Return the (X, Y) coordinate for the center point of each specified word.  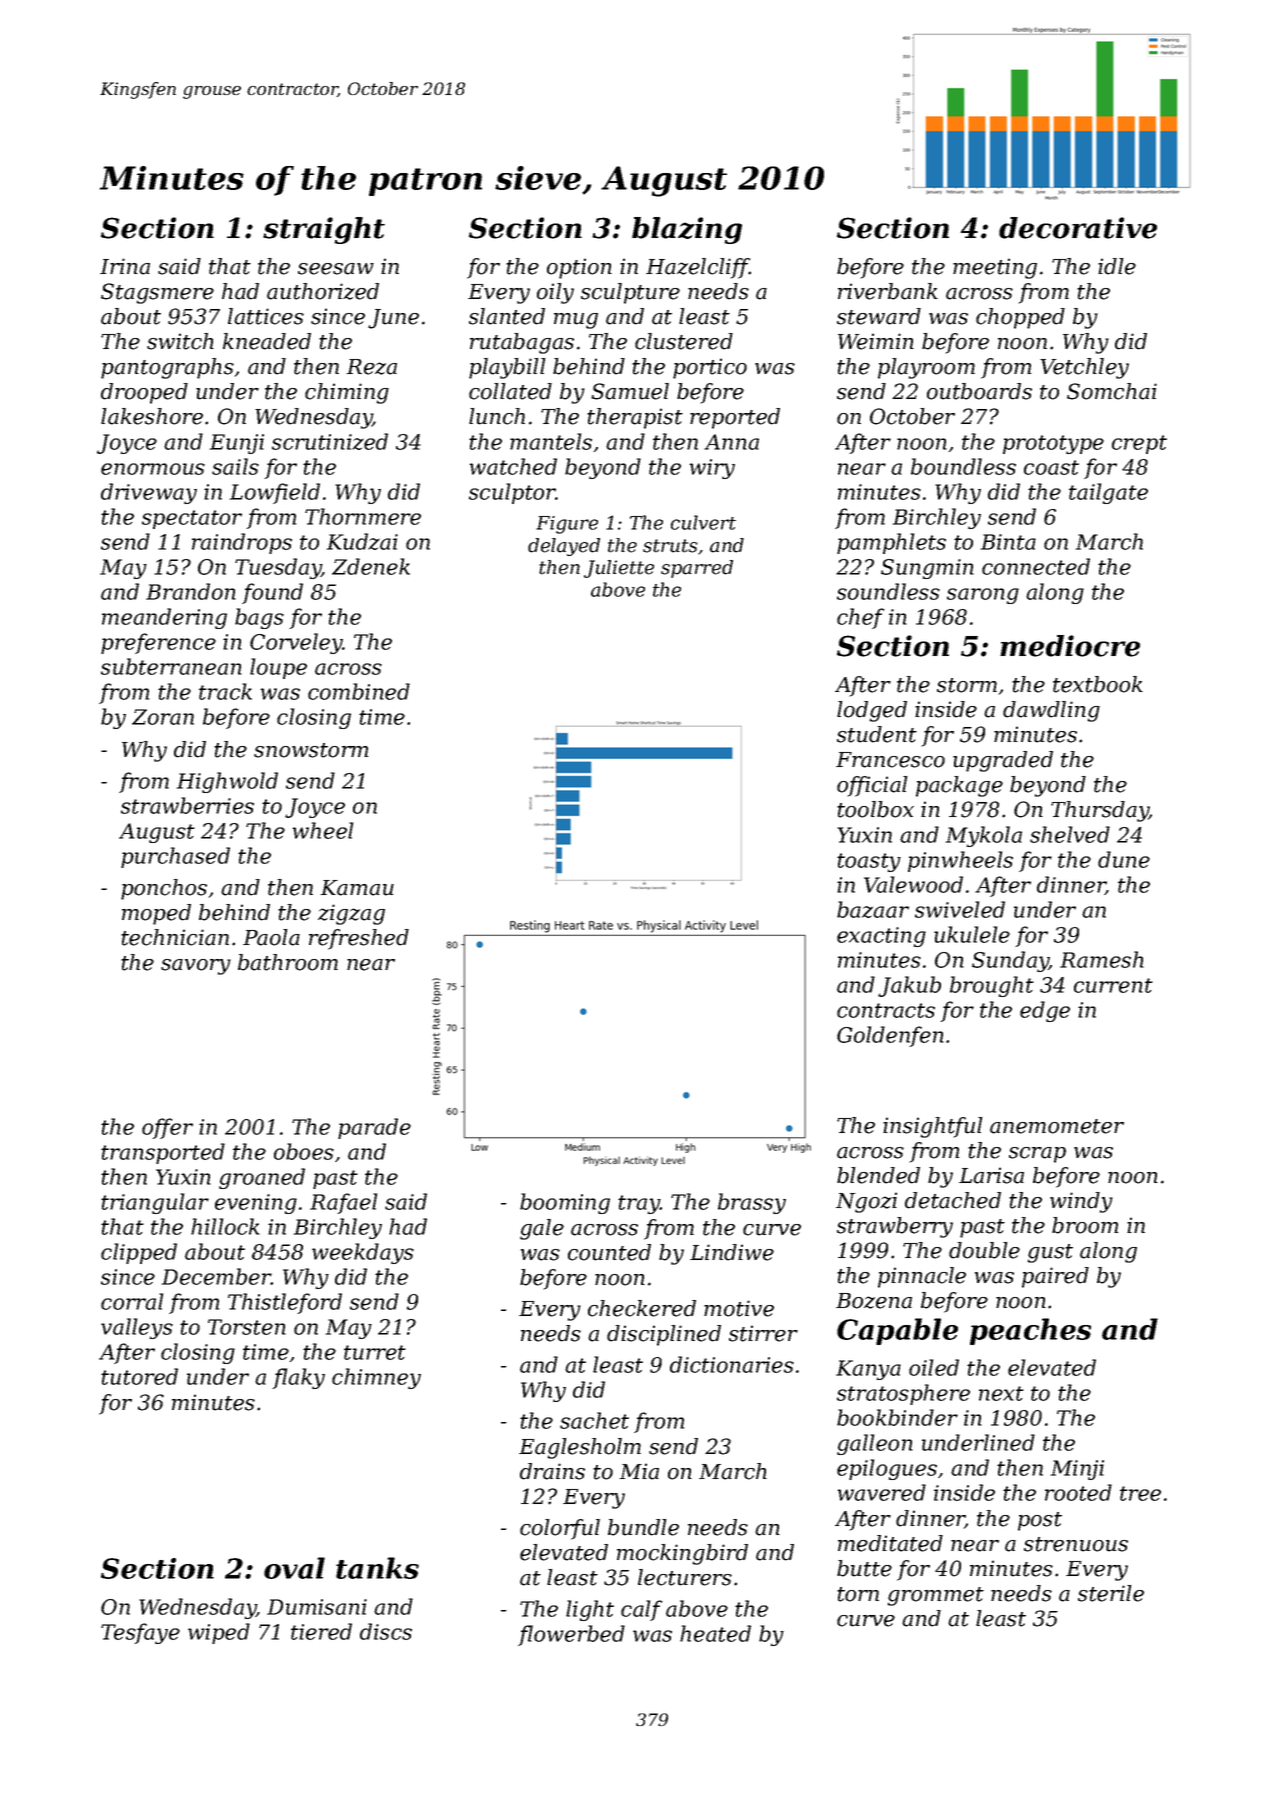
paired (1055, 1277)
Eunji (237, 444)
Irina (125, 266)
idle (1117, 266)
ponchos (164, 889)
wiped (219, 1633)
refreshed (359, 939)
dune (1124, 859)
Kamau (357, 888)
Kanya (868, 1370)
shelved (1070, 834)
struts (670, 546)
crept (1139, 444)
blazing (687, 230)
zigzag (351, 914)
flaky (298, 1378)
